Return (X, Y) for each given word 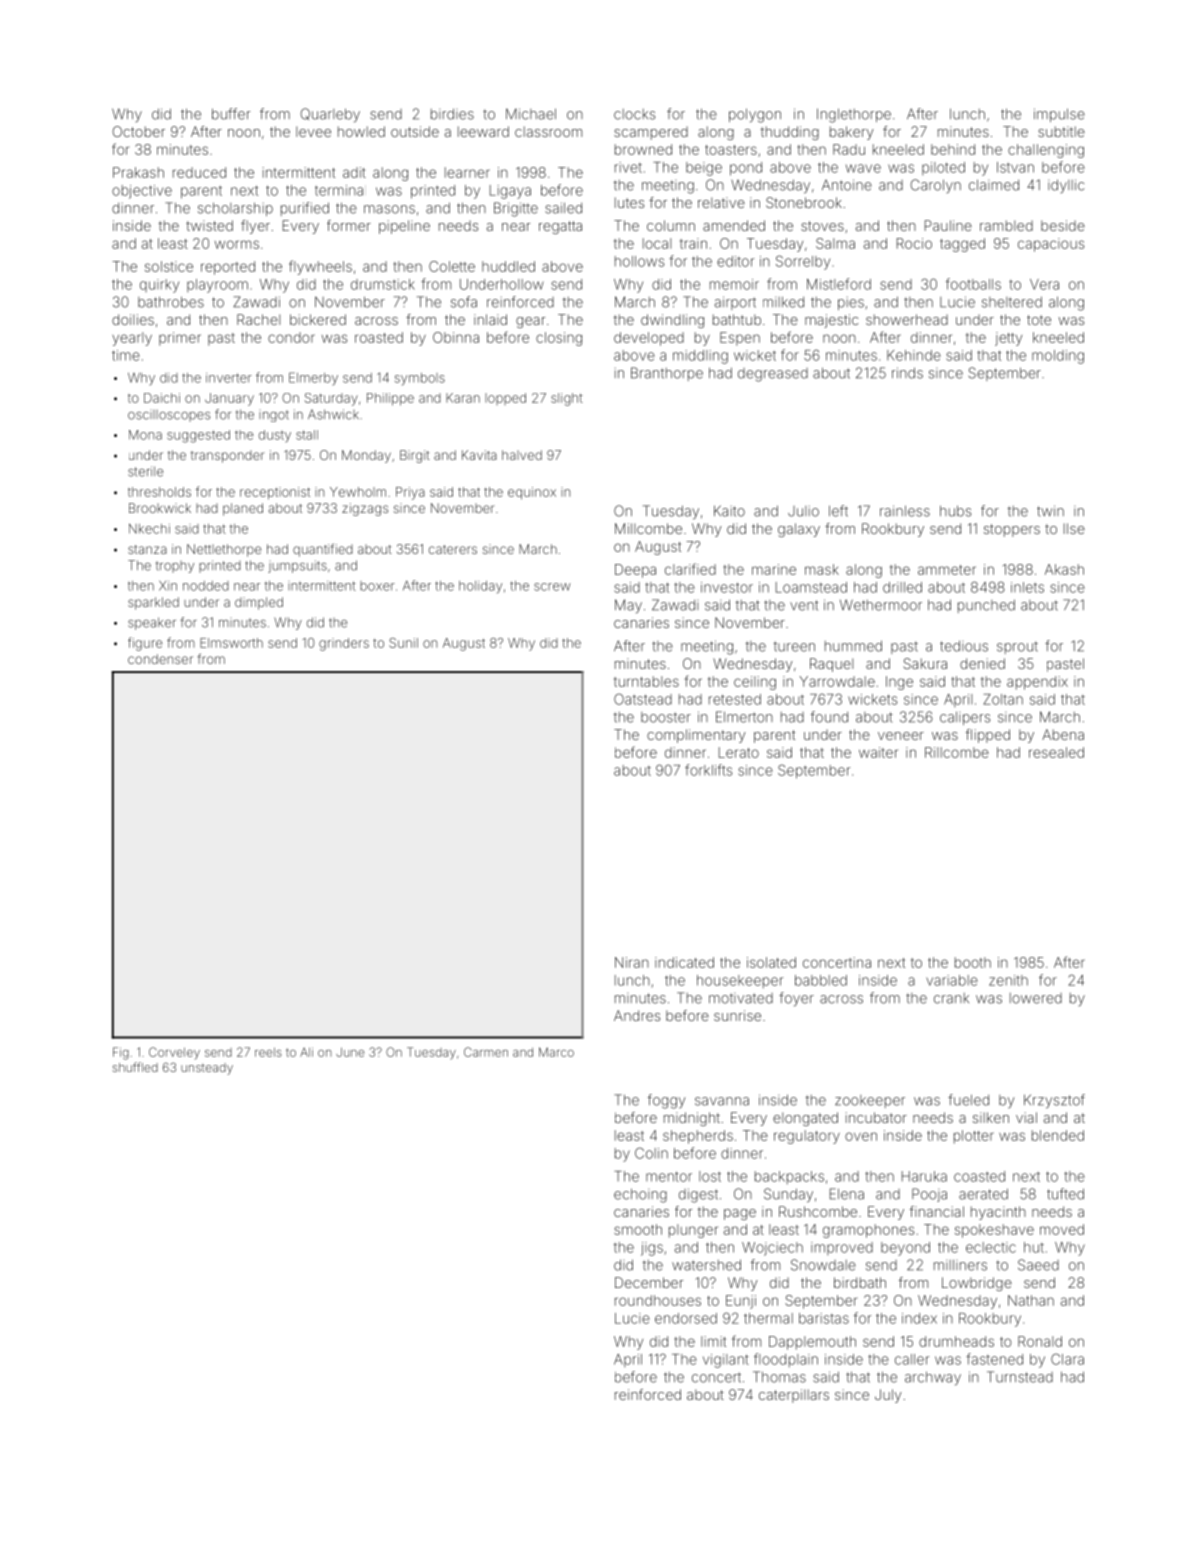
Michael (531, 114)
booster (666, 717)
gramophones (868, 1231)
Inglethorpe (854, 115)
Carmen (486, 1052)
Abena (1063, 734)
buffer (231, 114)
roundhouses (658, 1300)
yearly (132, 339)
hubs (955, 511)
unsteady (207, 1069)
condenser (160, 659)
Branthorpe (667, 374)
